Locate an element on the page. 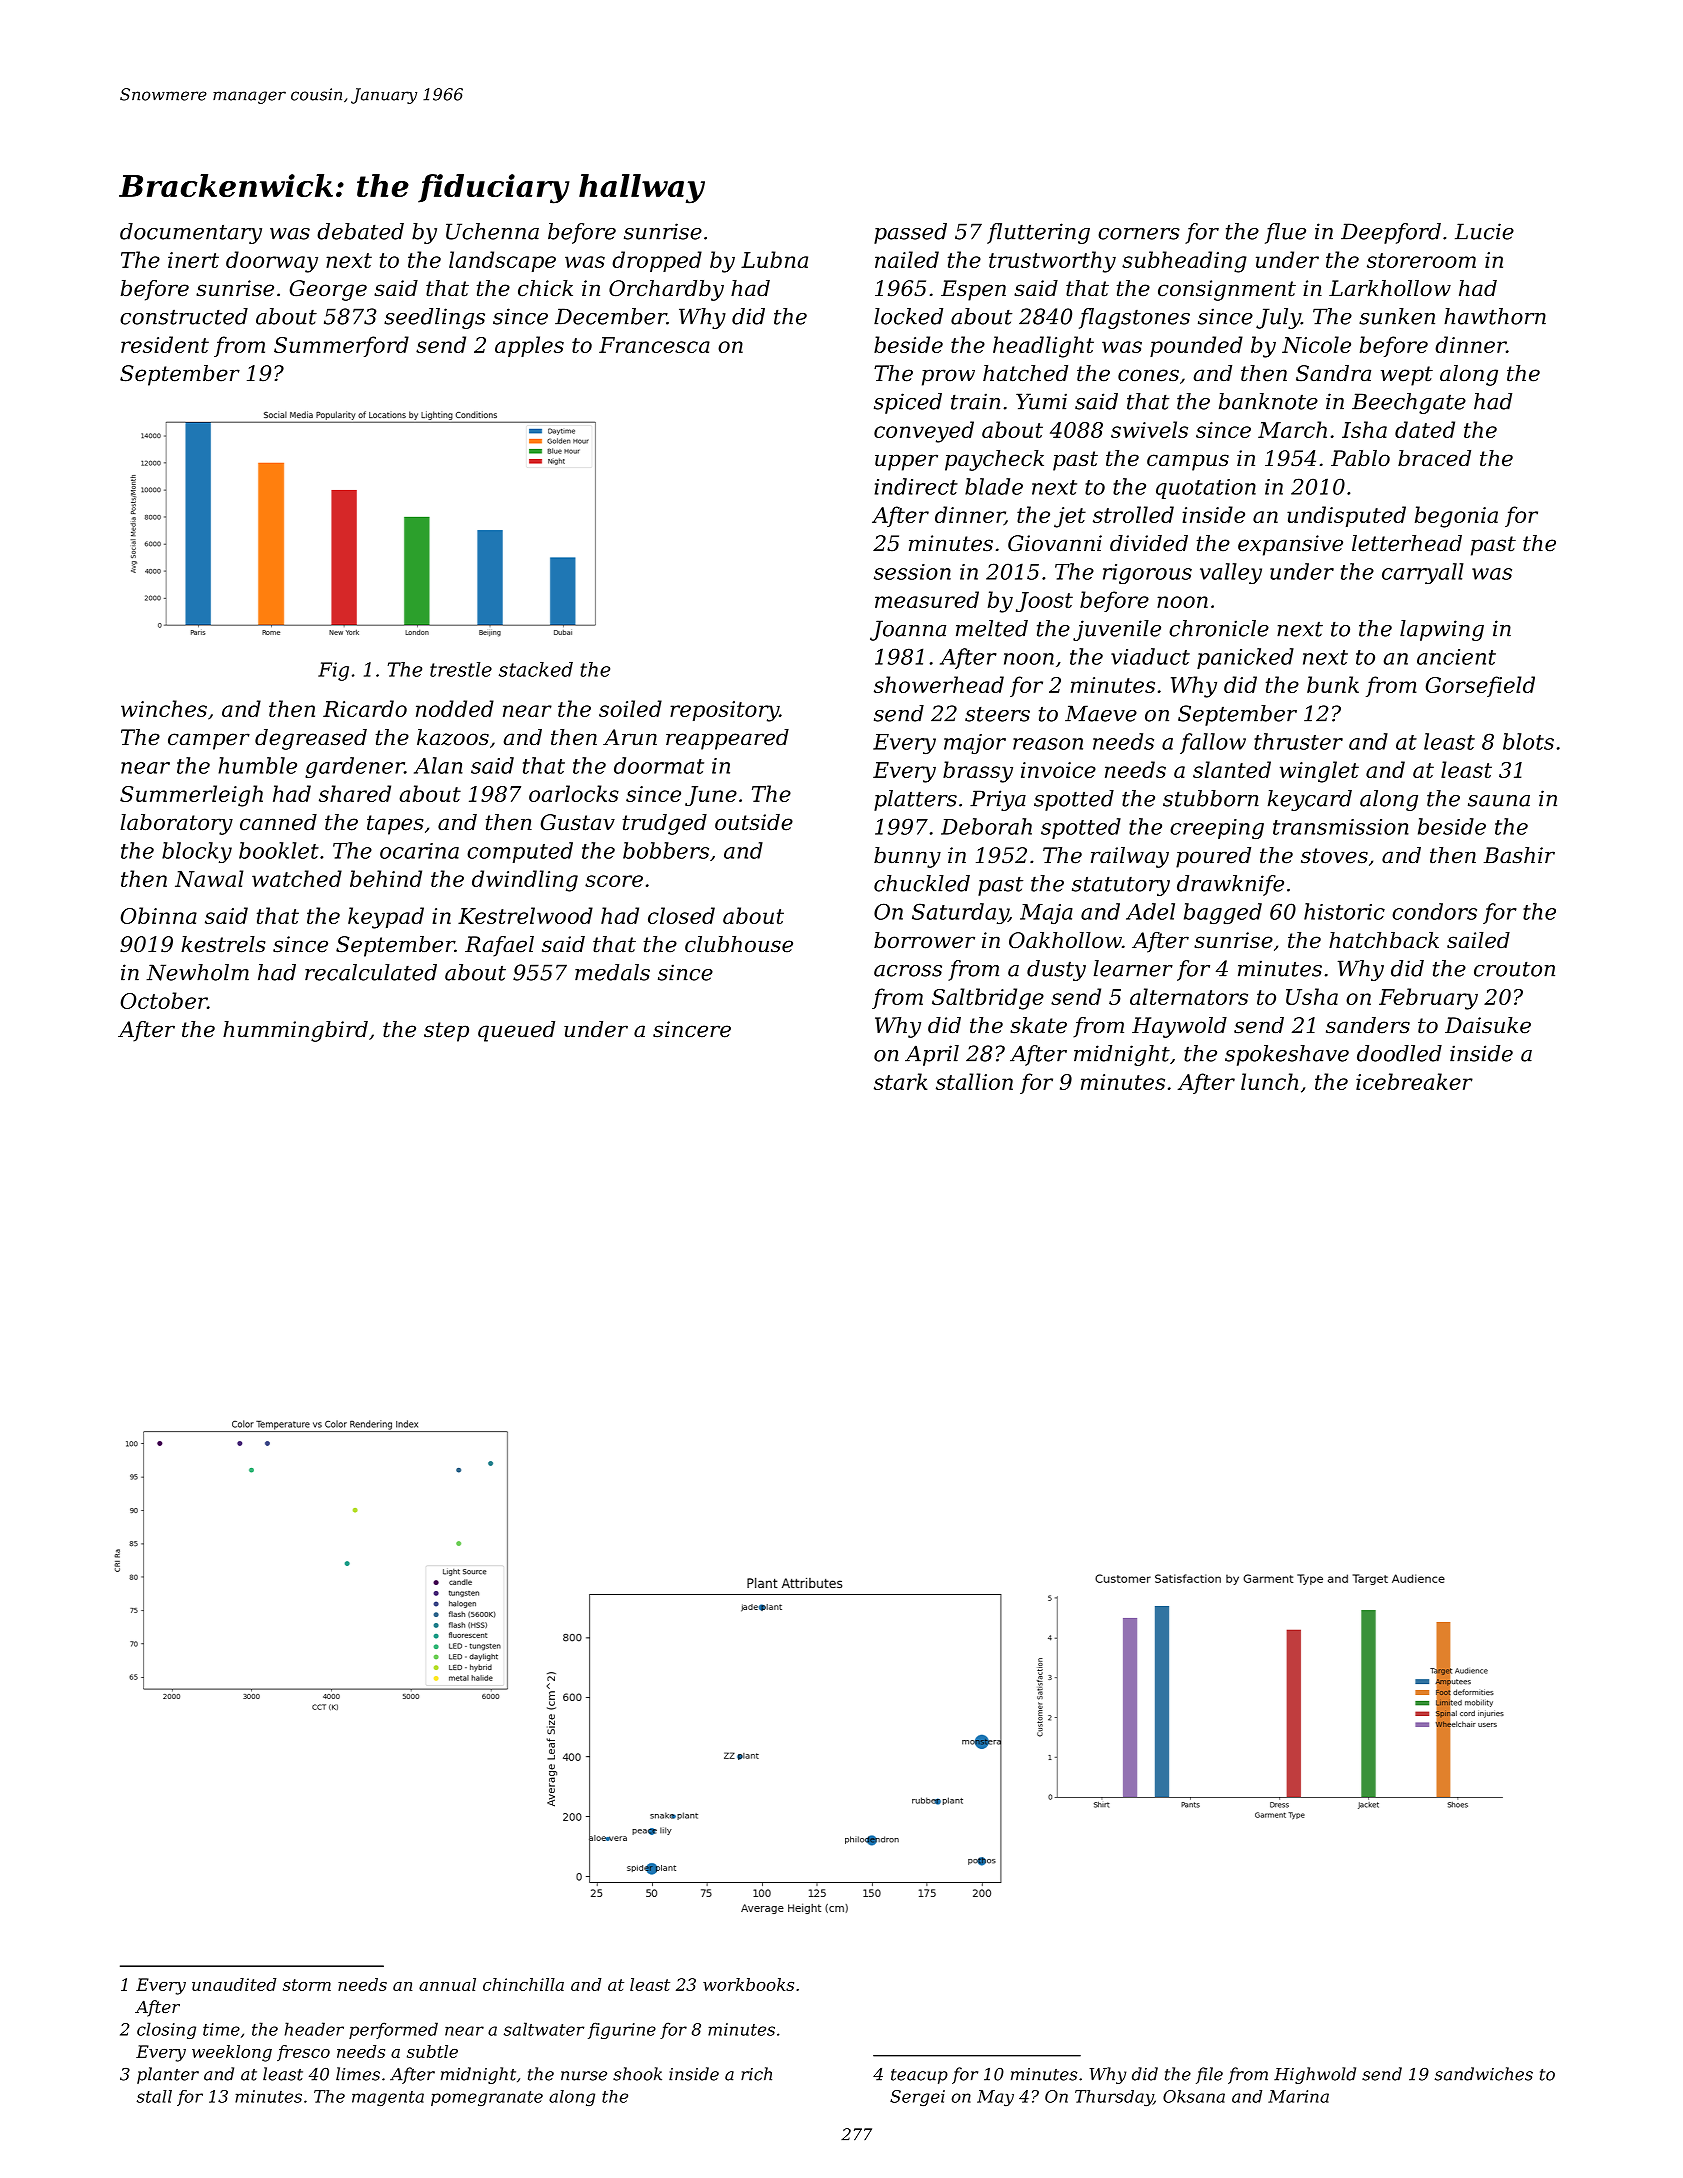 This document has height=2178, width=1683. storm is located at coordinates (307, 1985).
